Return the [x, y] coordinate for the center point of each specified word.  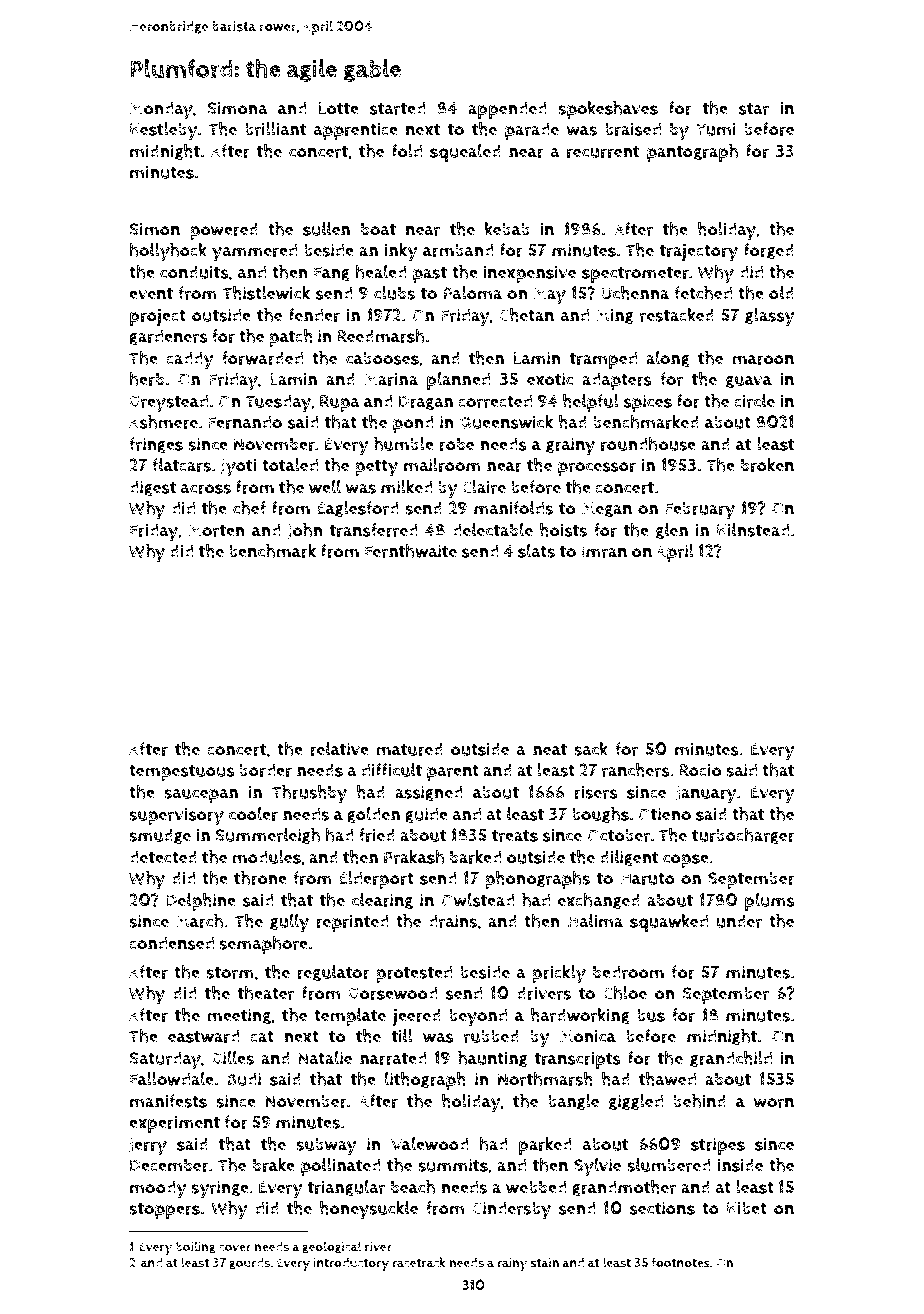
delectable [492, 530]
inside [740, 1165]
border [265, 770]
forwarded [262, 358]
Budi [244, 1079]
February [700, 511]
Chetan [526, 315]
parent [453, 773]
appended [507, 110]
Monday [161, 110]
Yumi [716, 129]
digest [152, 488]
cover [235, 1248]
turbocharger [743, 836]
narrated [393, 1058]
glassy [770, 317]
